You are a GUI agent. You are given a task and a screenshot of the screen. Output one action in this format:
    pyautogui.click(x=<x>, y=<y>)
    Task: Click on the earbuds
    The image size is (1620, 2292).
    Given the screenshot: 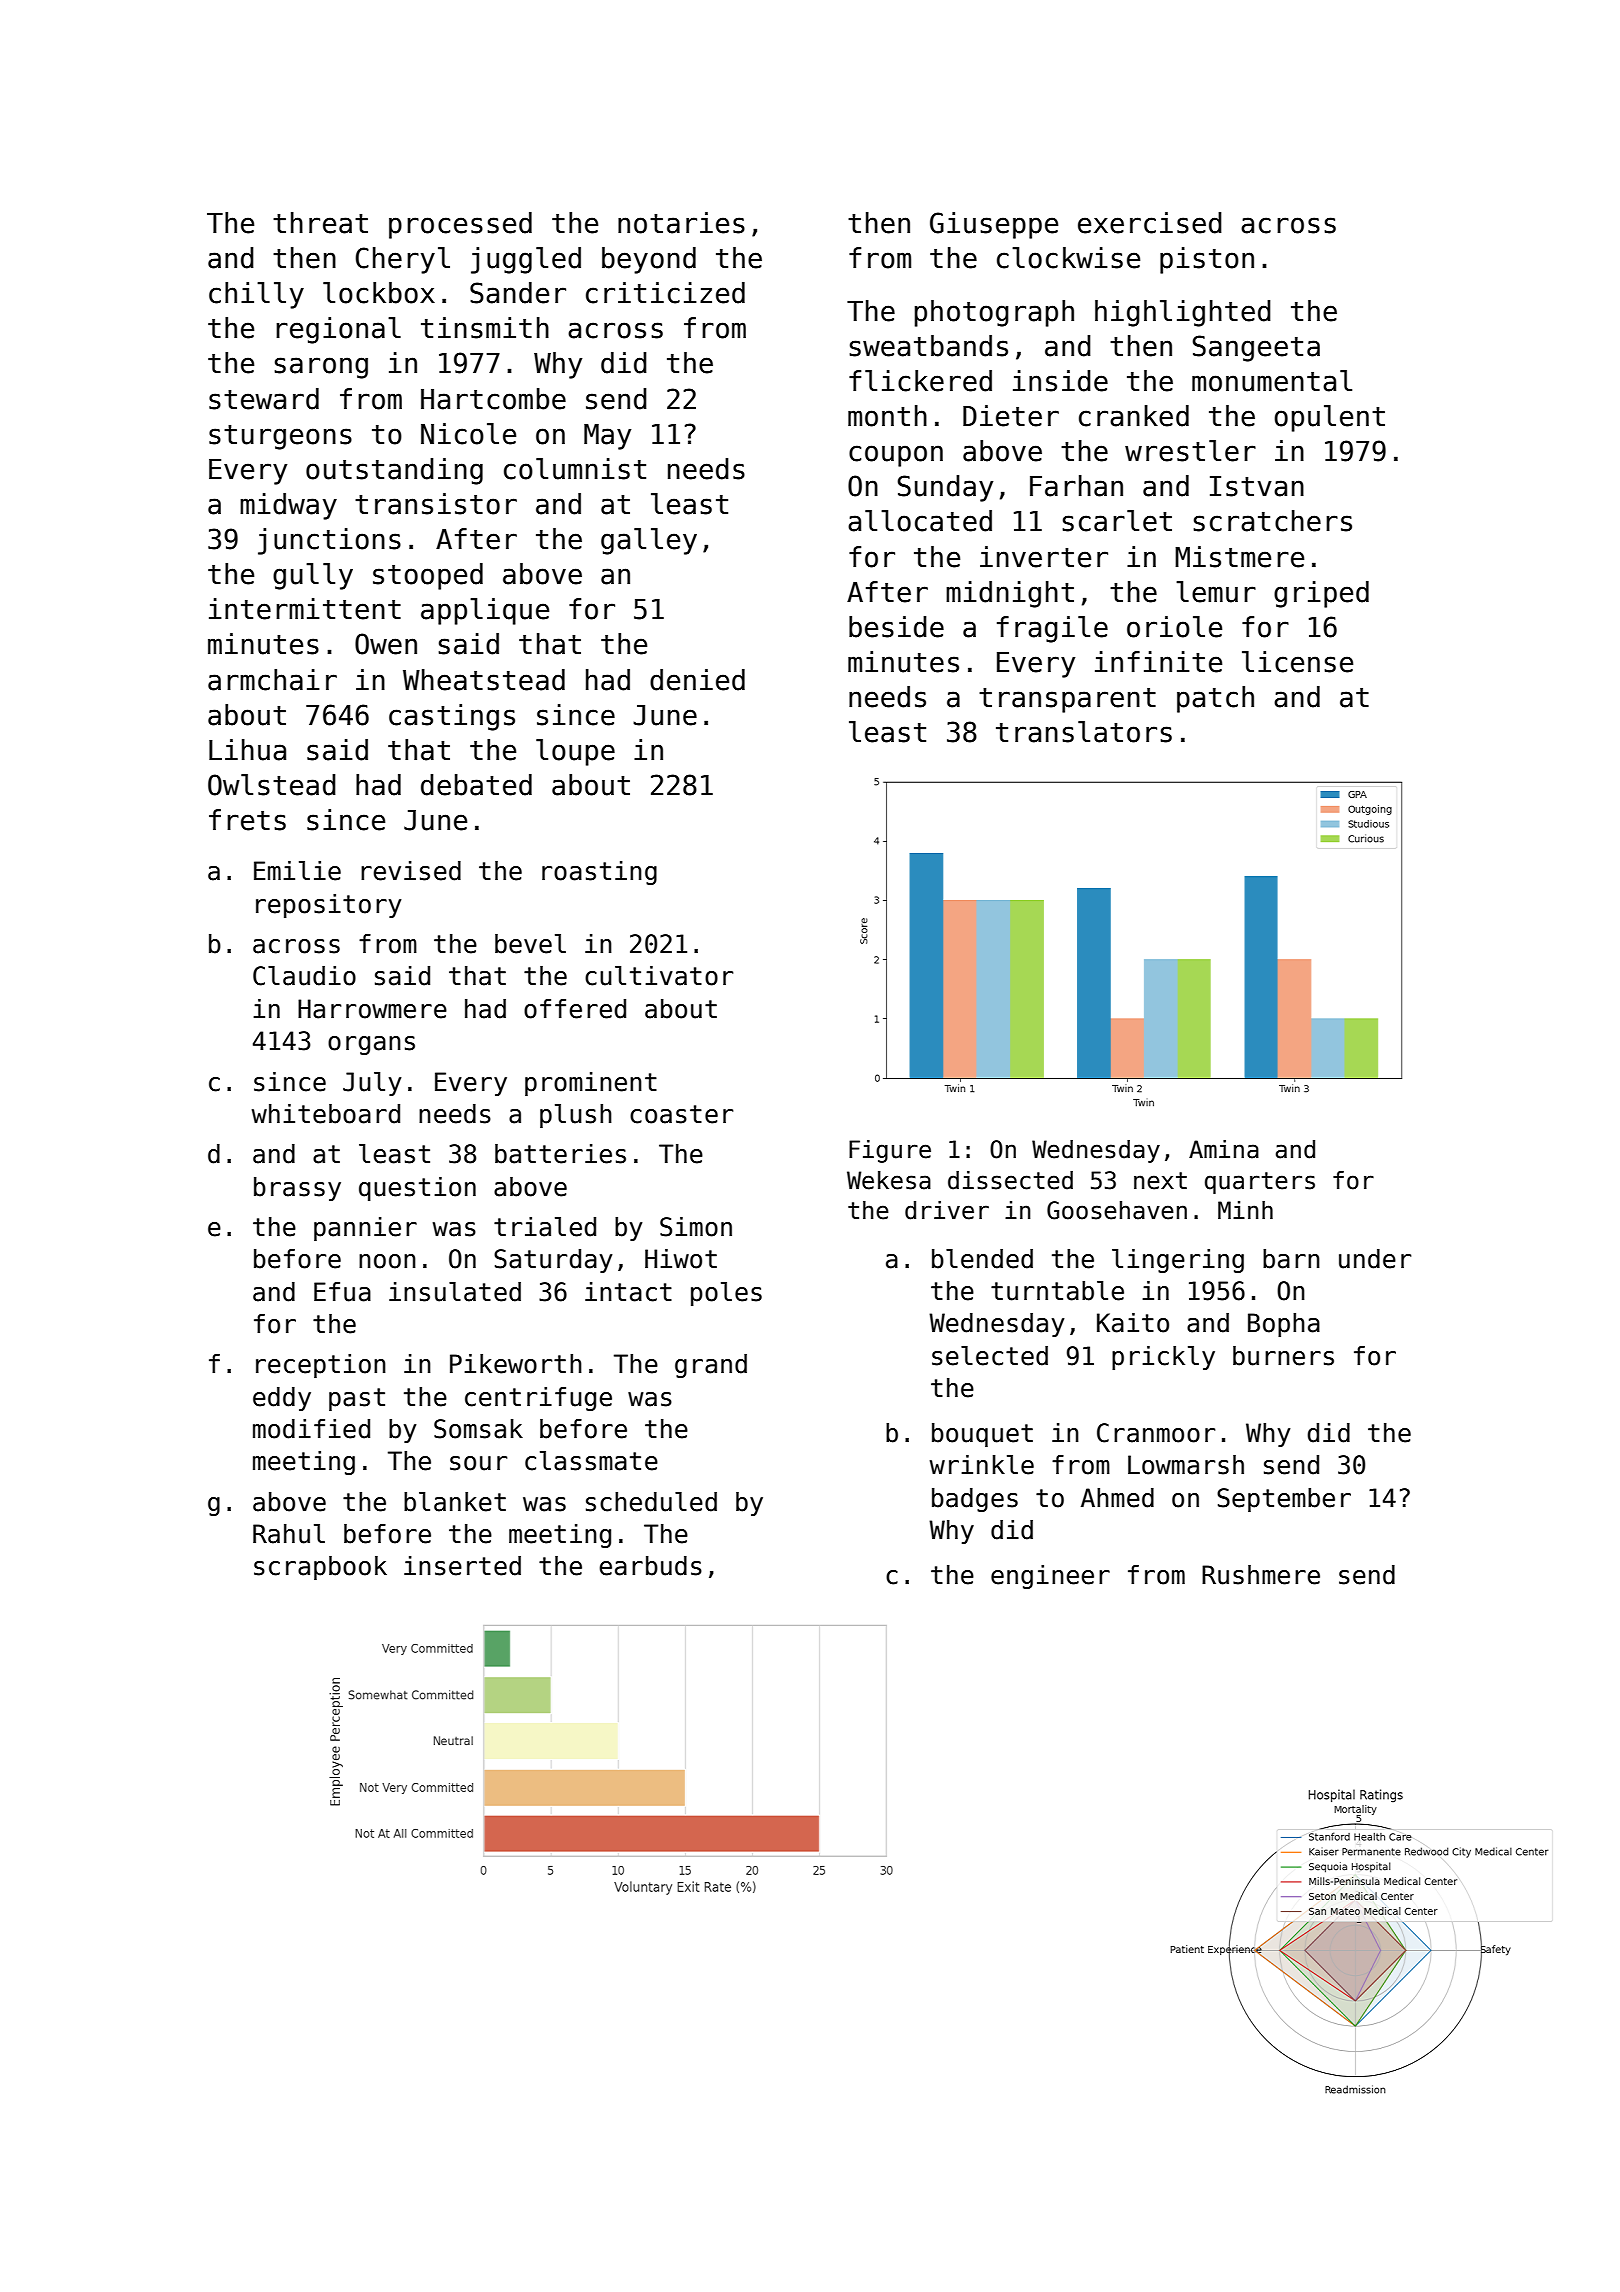 What is the action you would take?
    pyautogui.click(x=650, y=1566)
